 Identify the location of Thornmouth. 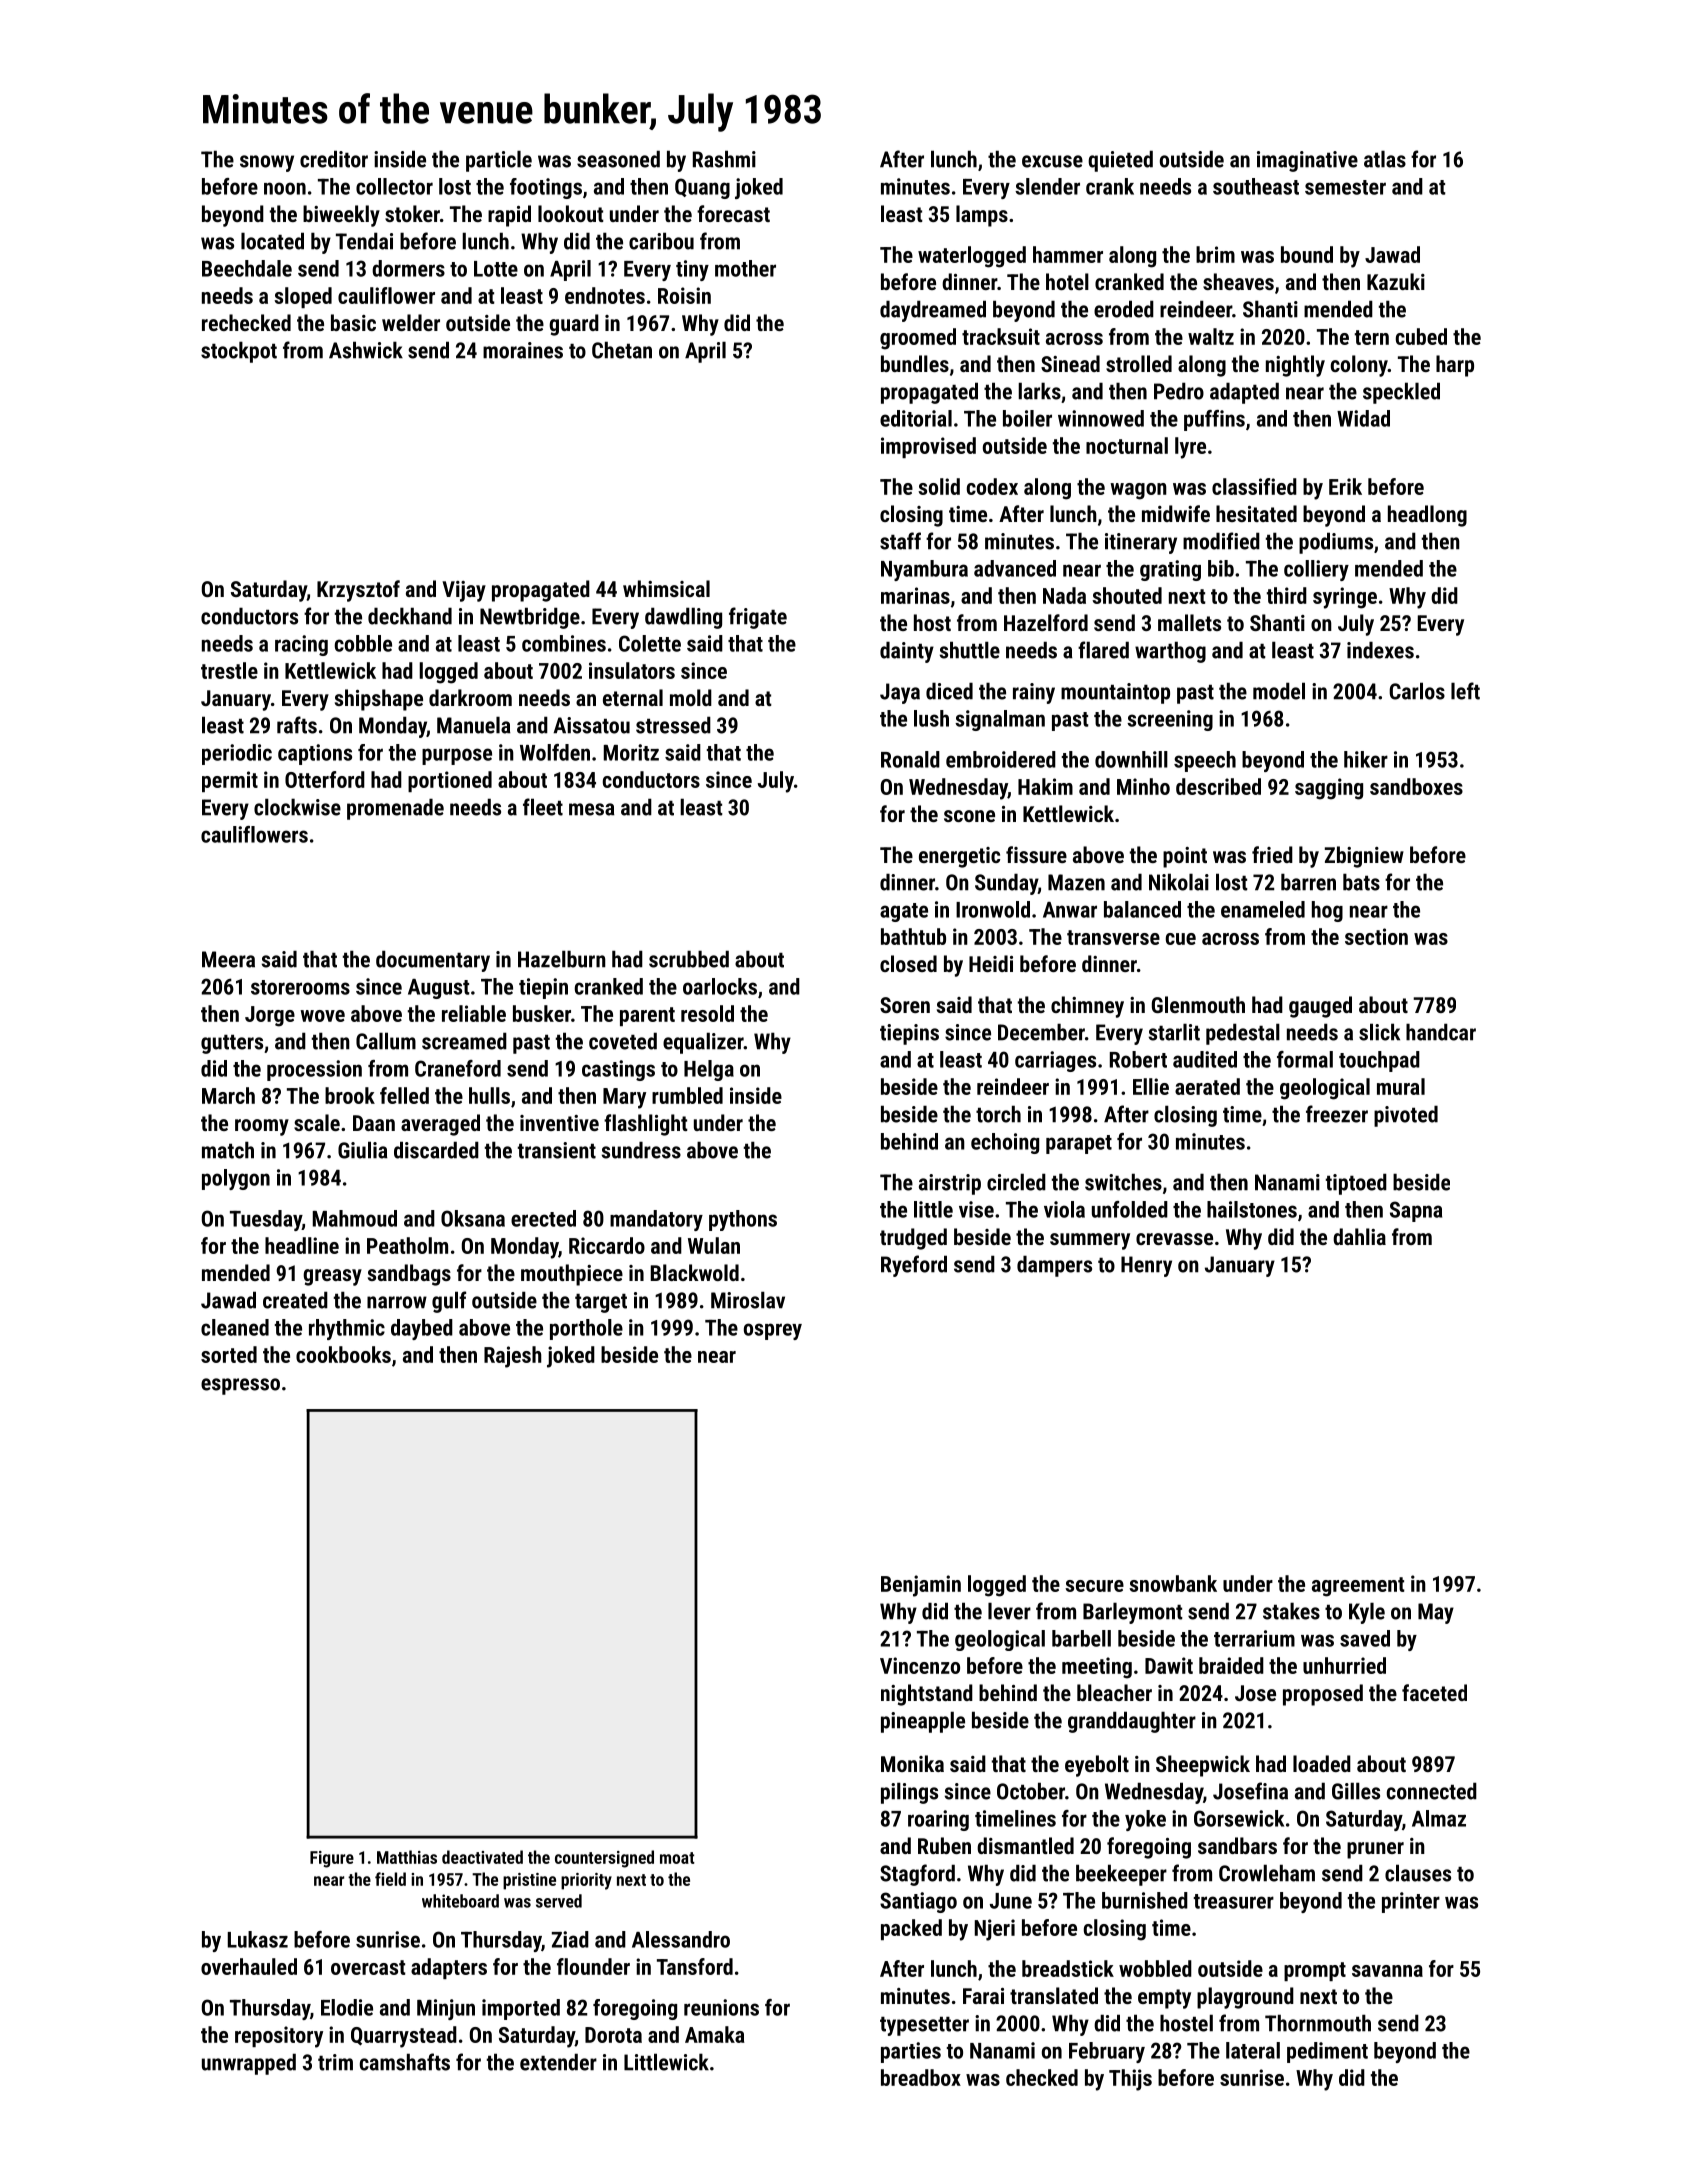
(1318, 2023).
